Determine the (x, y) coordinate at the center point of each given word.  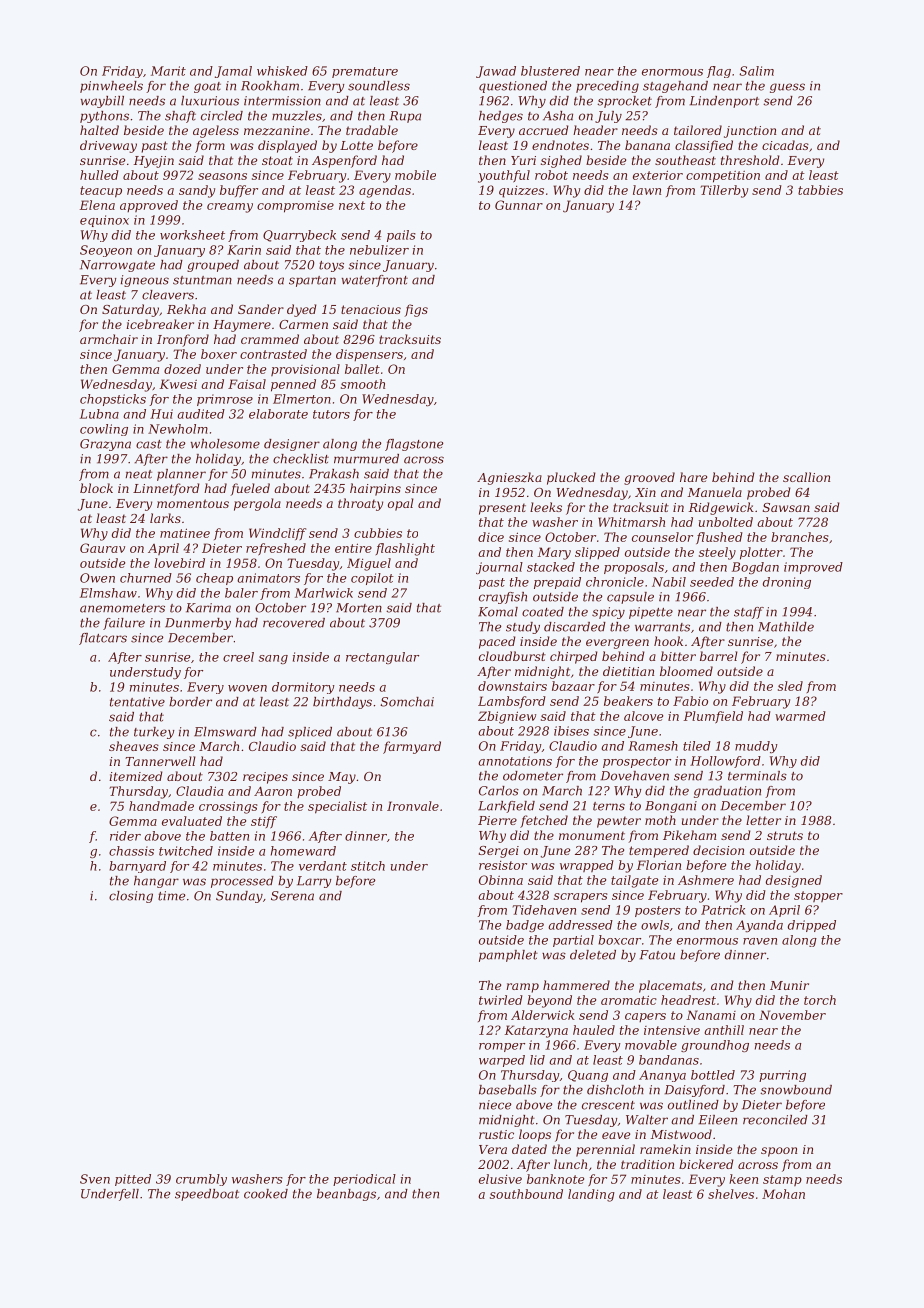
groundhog (715, 1046)
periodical (364, 1180)
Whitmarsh (631, 522)
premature (365, 72)
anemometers (122, 608)
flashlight (405, 549)
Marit (168, 71)
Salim (756, 71)
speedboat (207, 1195)
